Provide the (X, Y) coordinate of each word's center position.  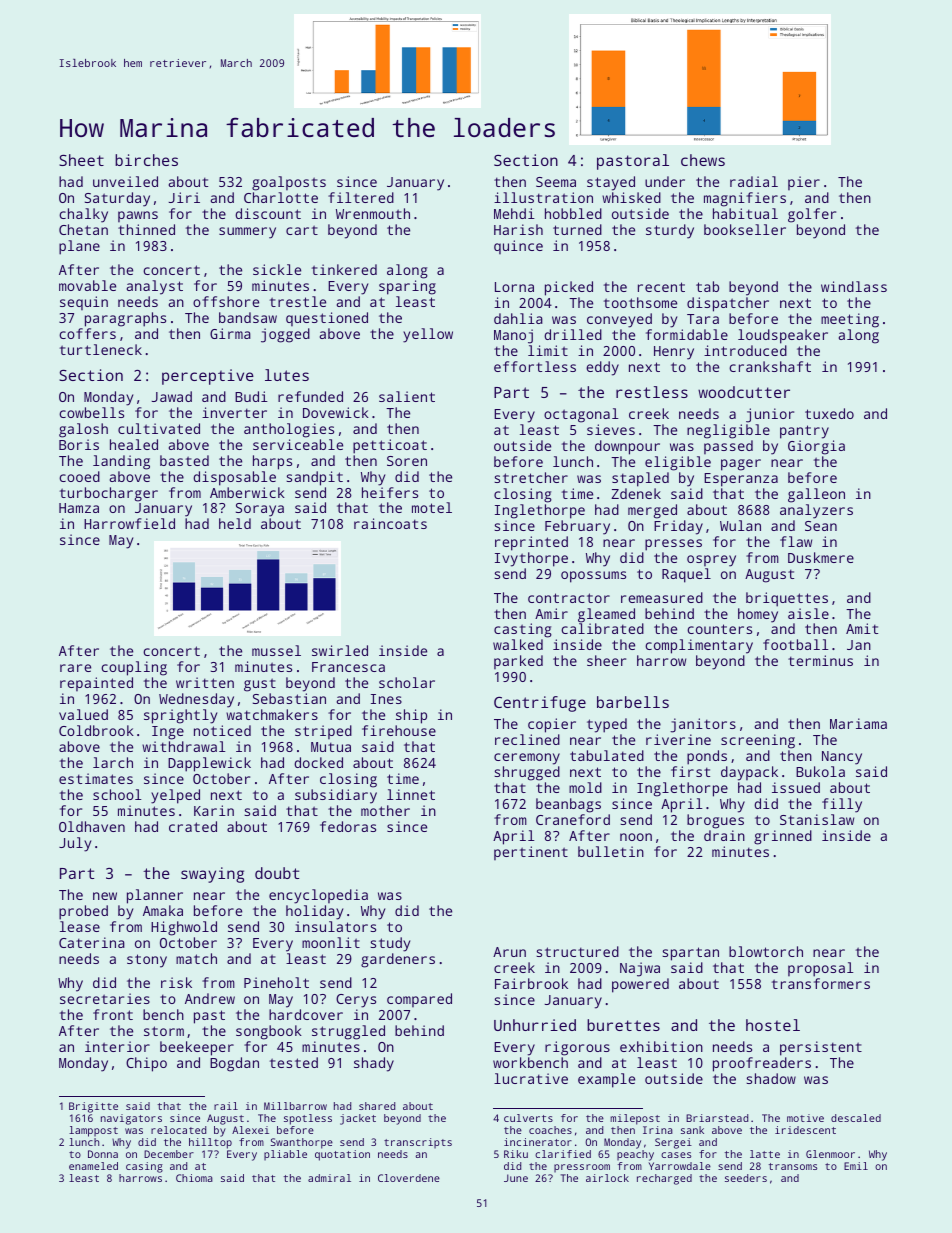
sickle (277, 269)
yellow (428, 335)
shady (374, 1064)
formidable (687, 334)
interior (117, 1046)
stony (147, 961)
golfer (812, 215)
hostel (773, 1025)
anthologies (289, 430)
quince (518, 247)
